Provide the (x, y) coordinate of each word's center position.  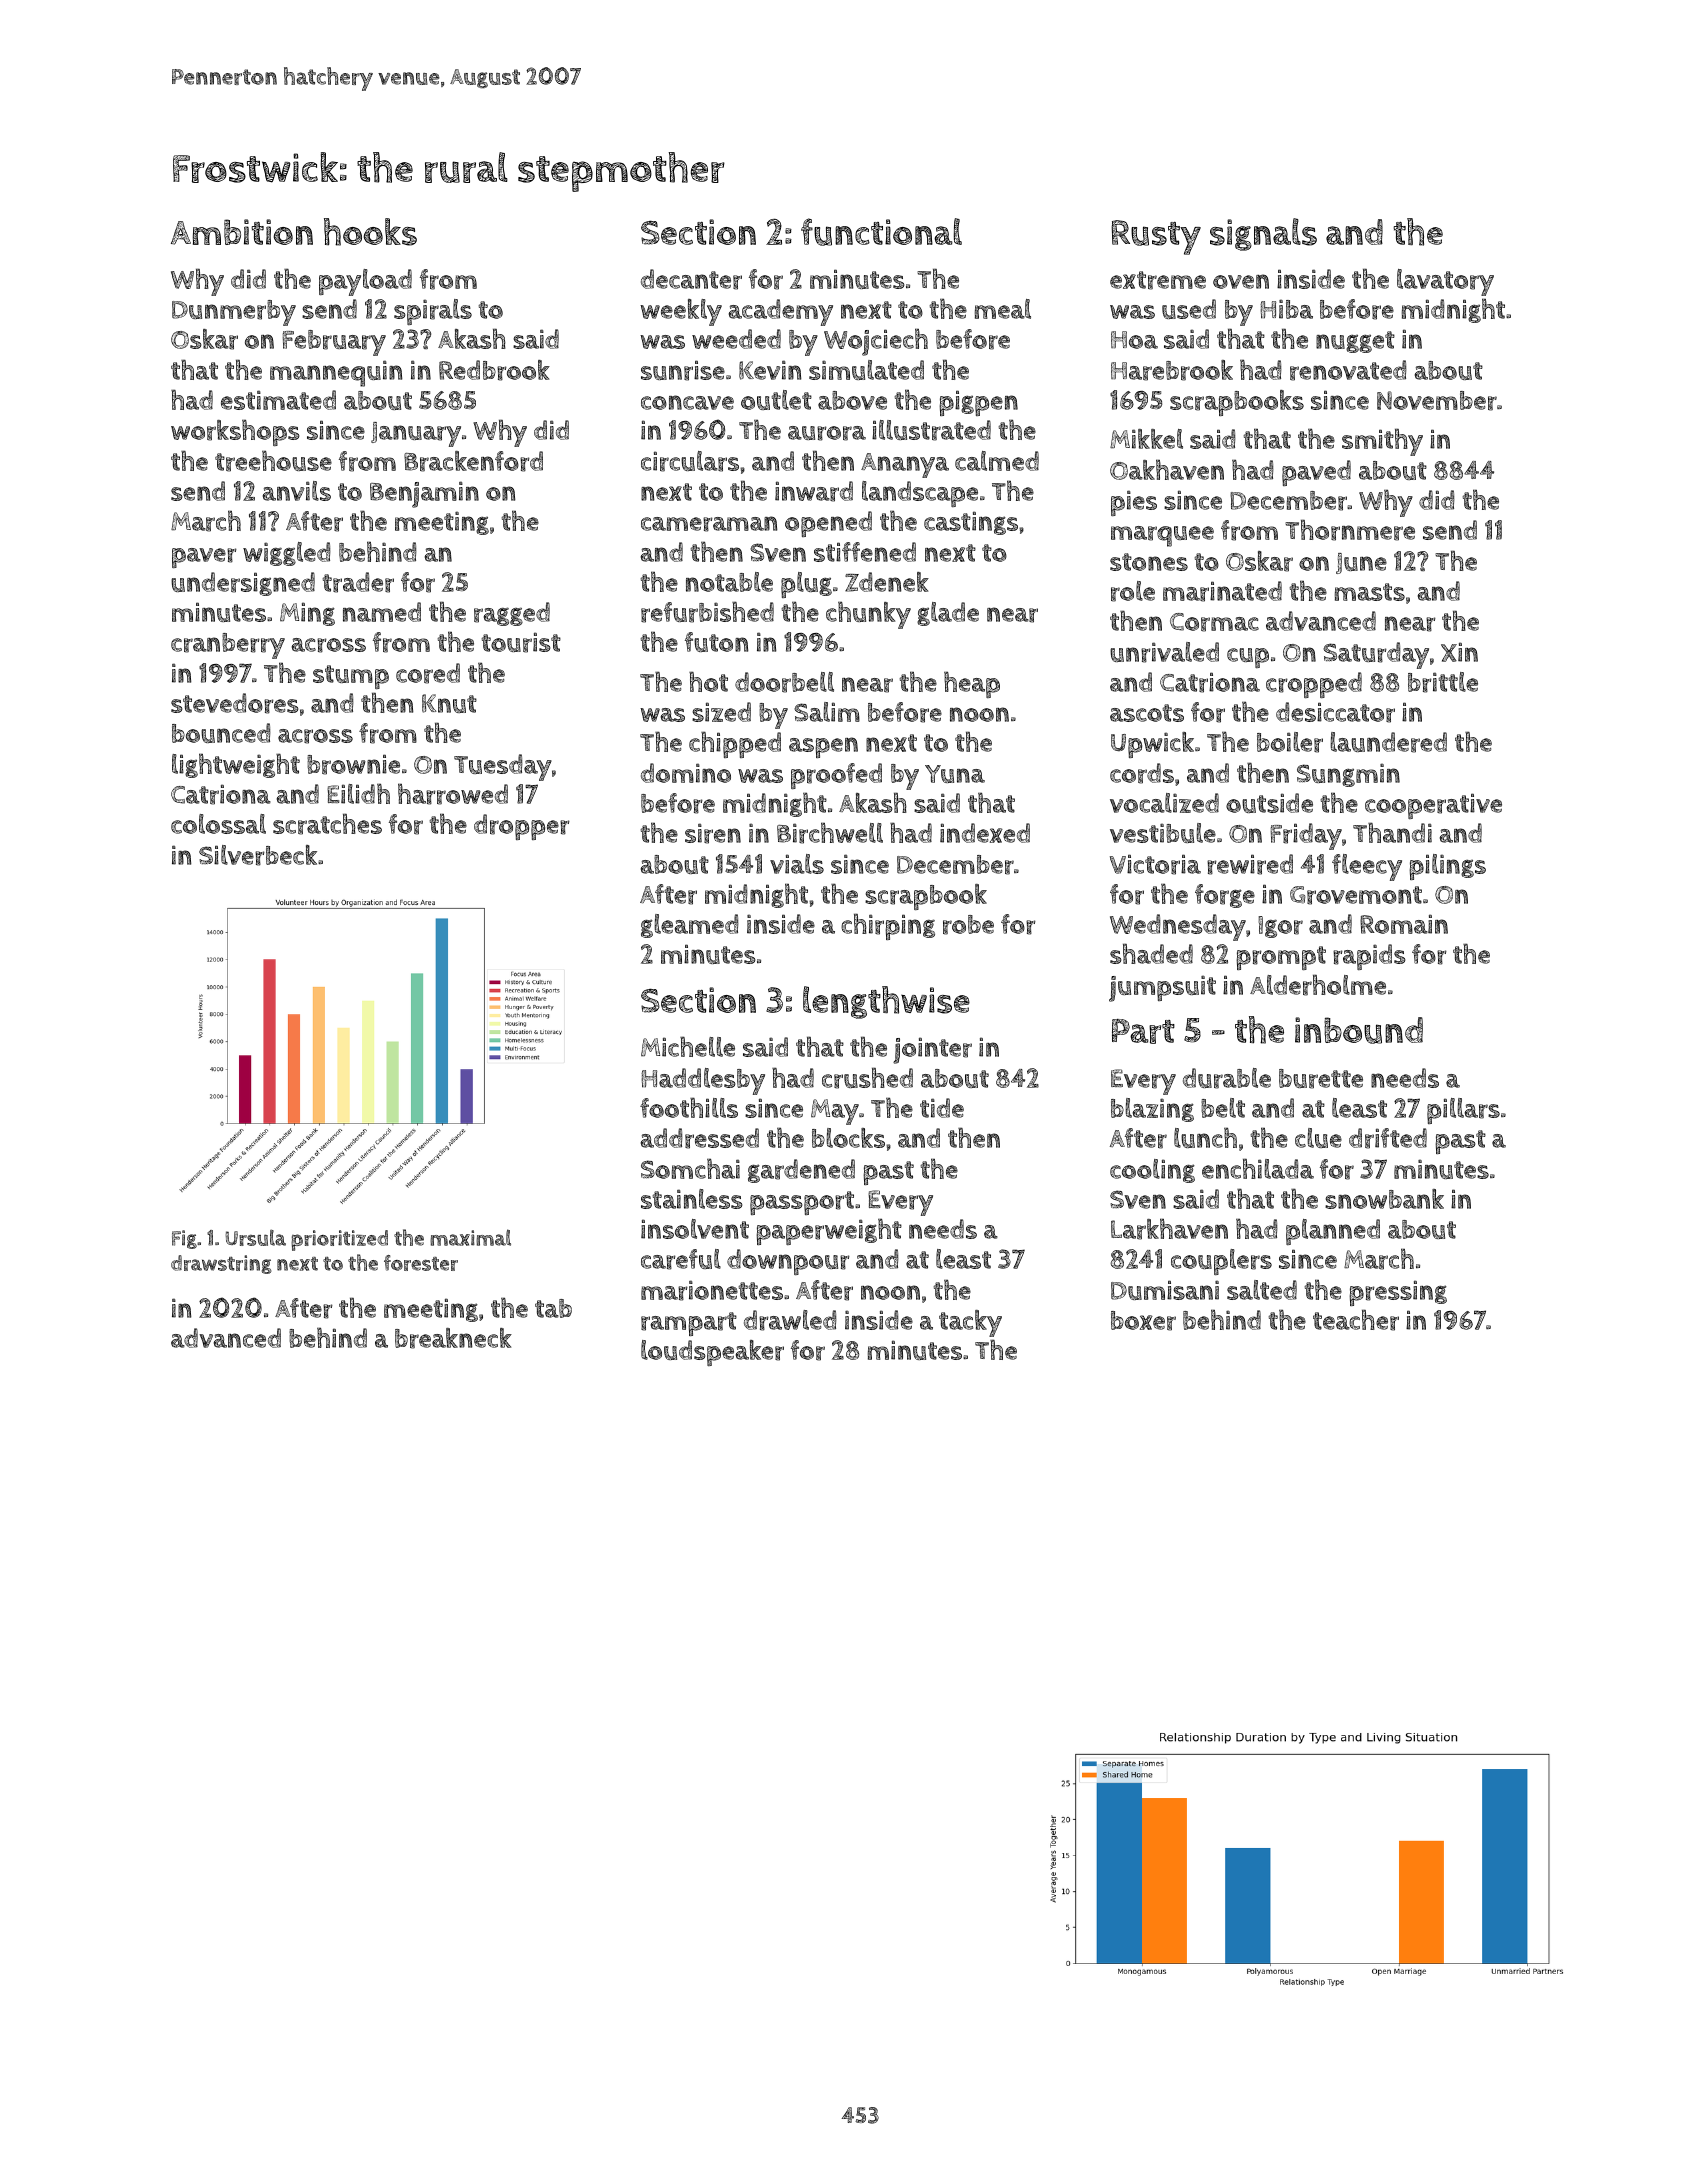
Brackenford (473, 461)
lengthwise (886, 1002)
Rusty (1156, 237)
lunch (1205, 1137)
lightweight (236, 765)
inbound (1359, 1030)
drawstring (221, 1264)
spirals (433, 312)
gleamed (690, 926)
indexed (985, 833)
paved (1316, 473)
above (852, 400)
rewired (1250, 864)
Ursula (255, 1237)
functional (881, 232)
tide (942, 1108)
